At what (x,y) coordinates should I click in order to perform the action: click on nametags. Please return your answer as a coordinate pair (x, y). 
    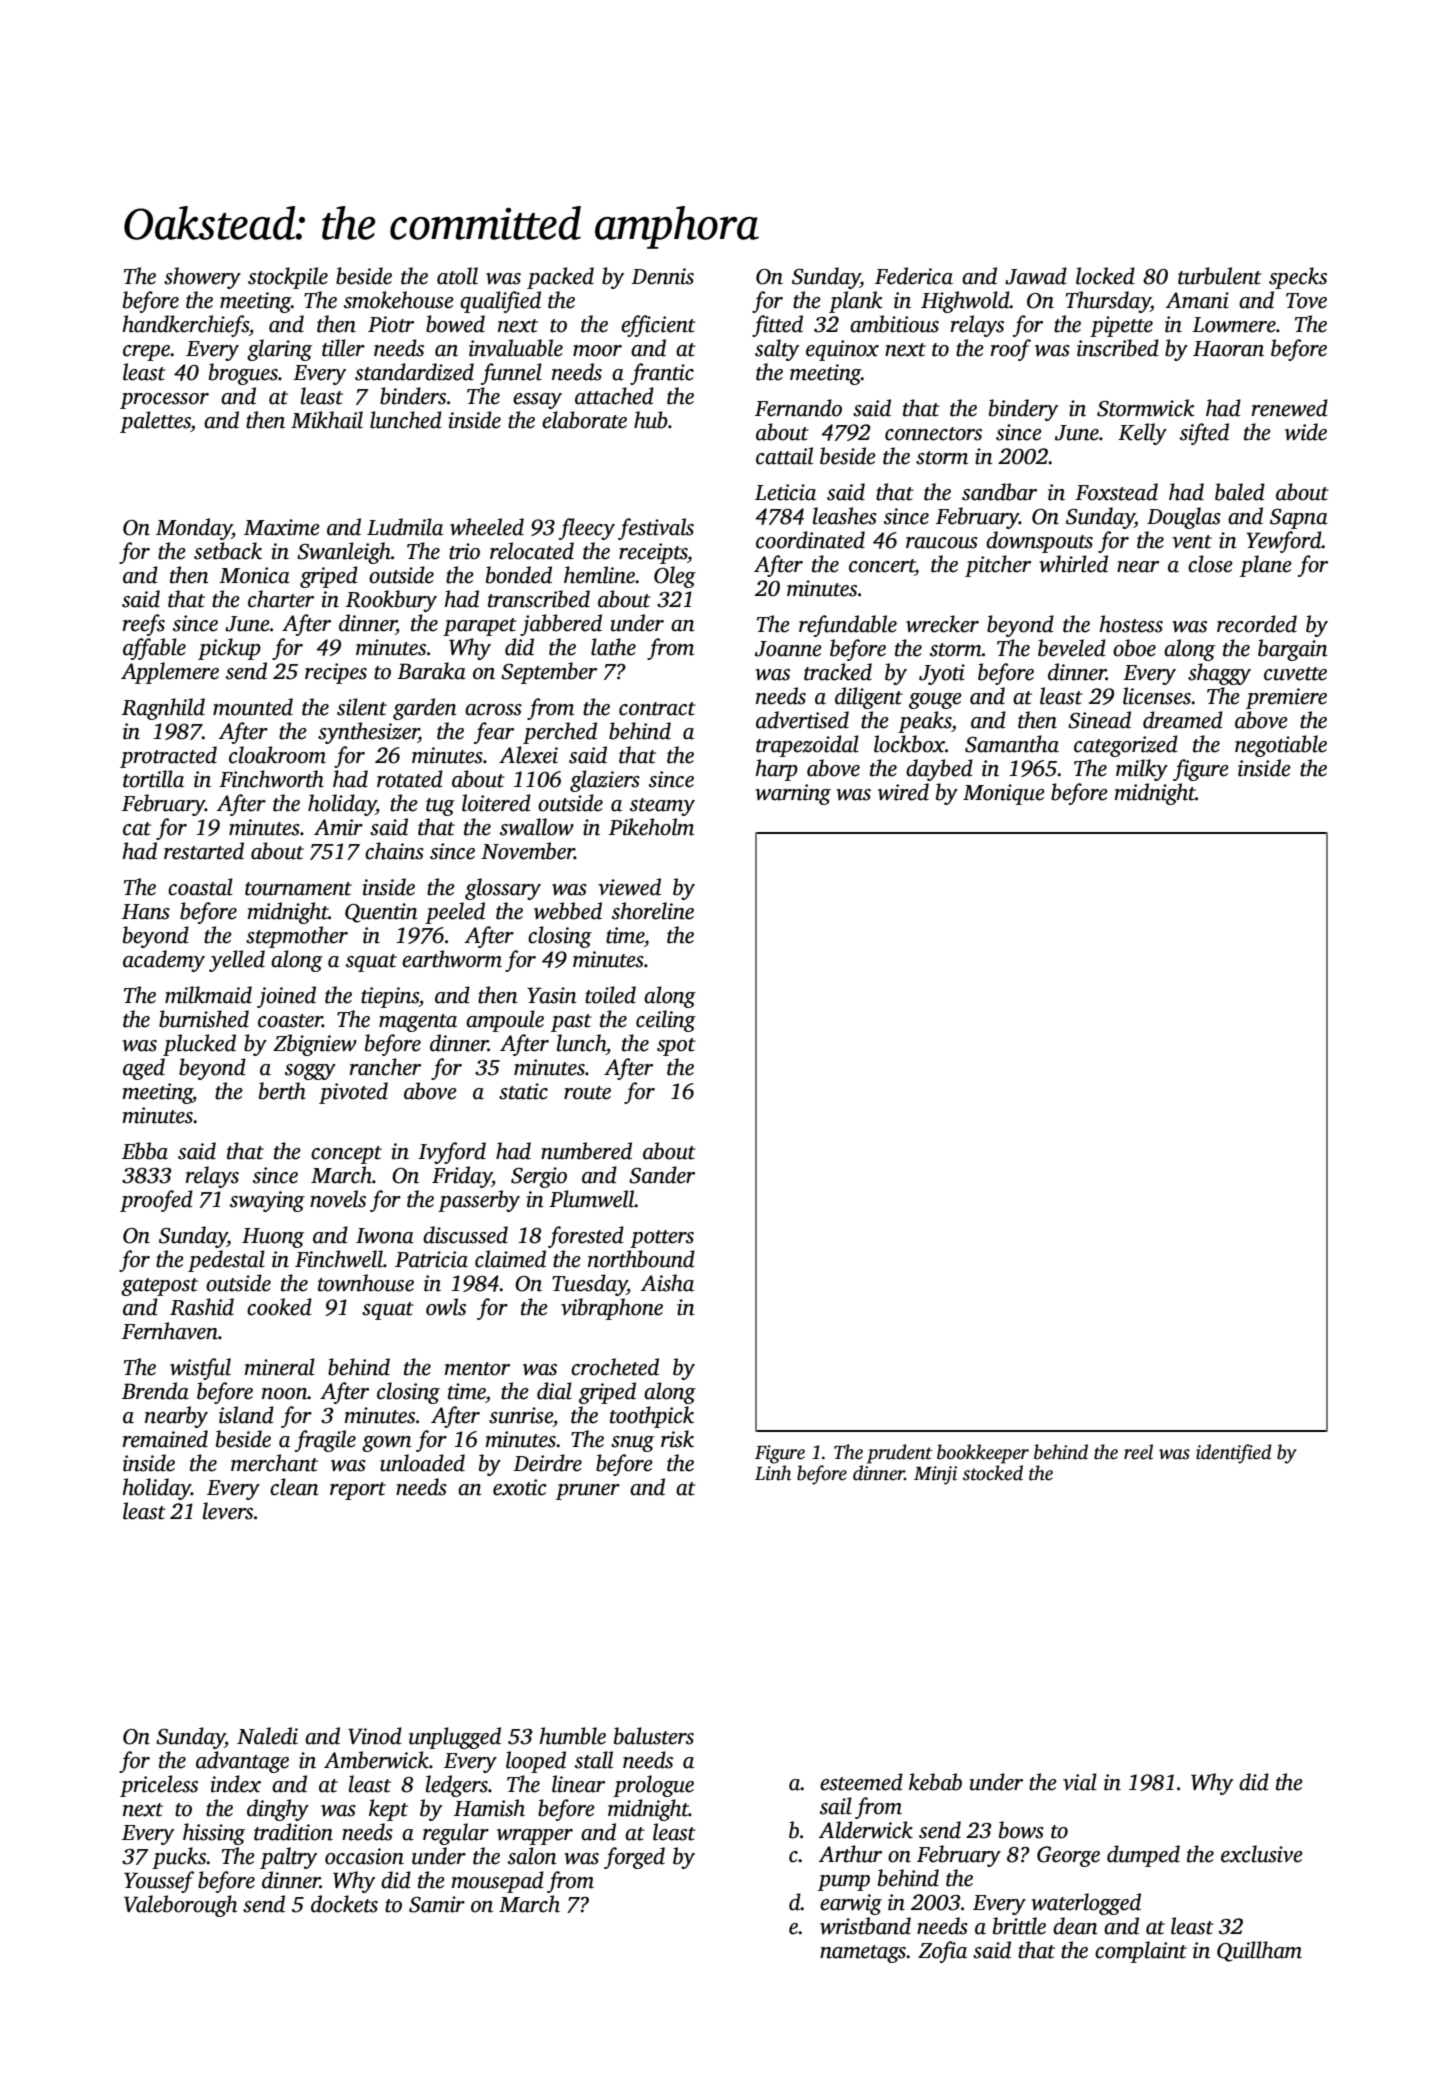
    Looking at the image, I should click on (863, 1954).
